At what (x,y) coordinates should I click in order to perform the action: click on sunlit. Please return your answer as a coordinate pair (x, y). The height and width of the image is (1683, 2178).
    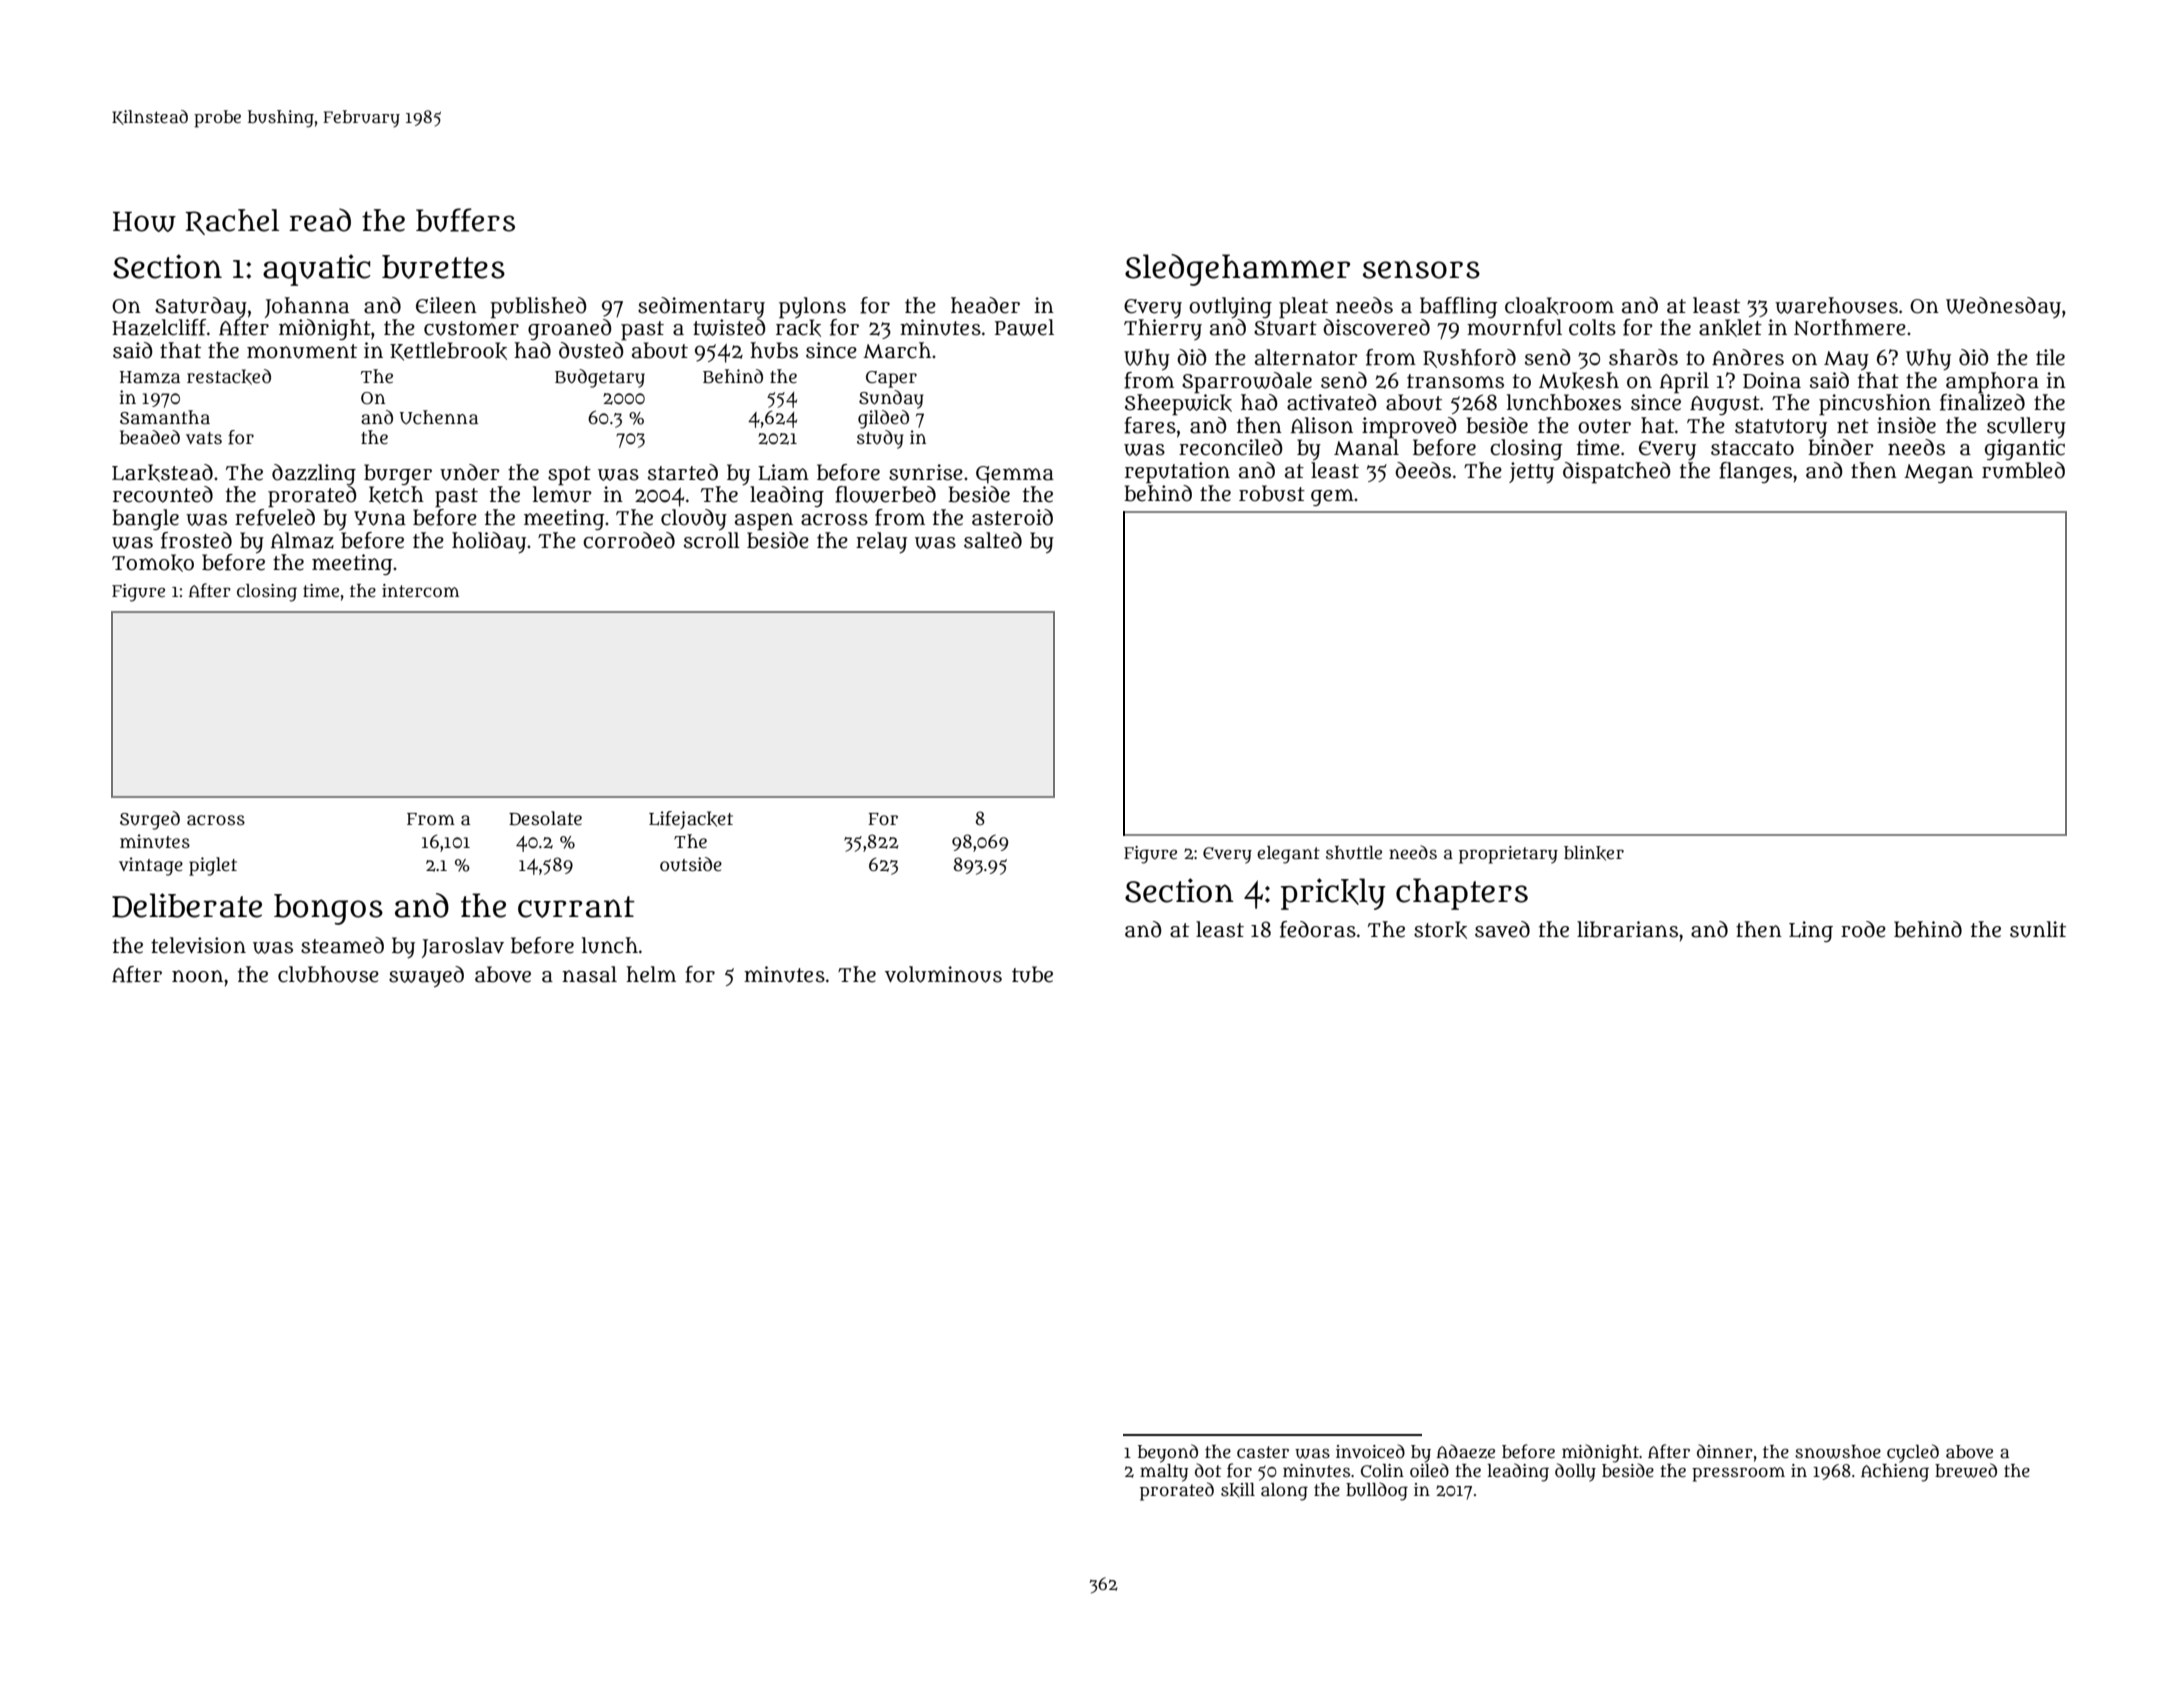
    Looking at the image, I should click on (2038, 929).
